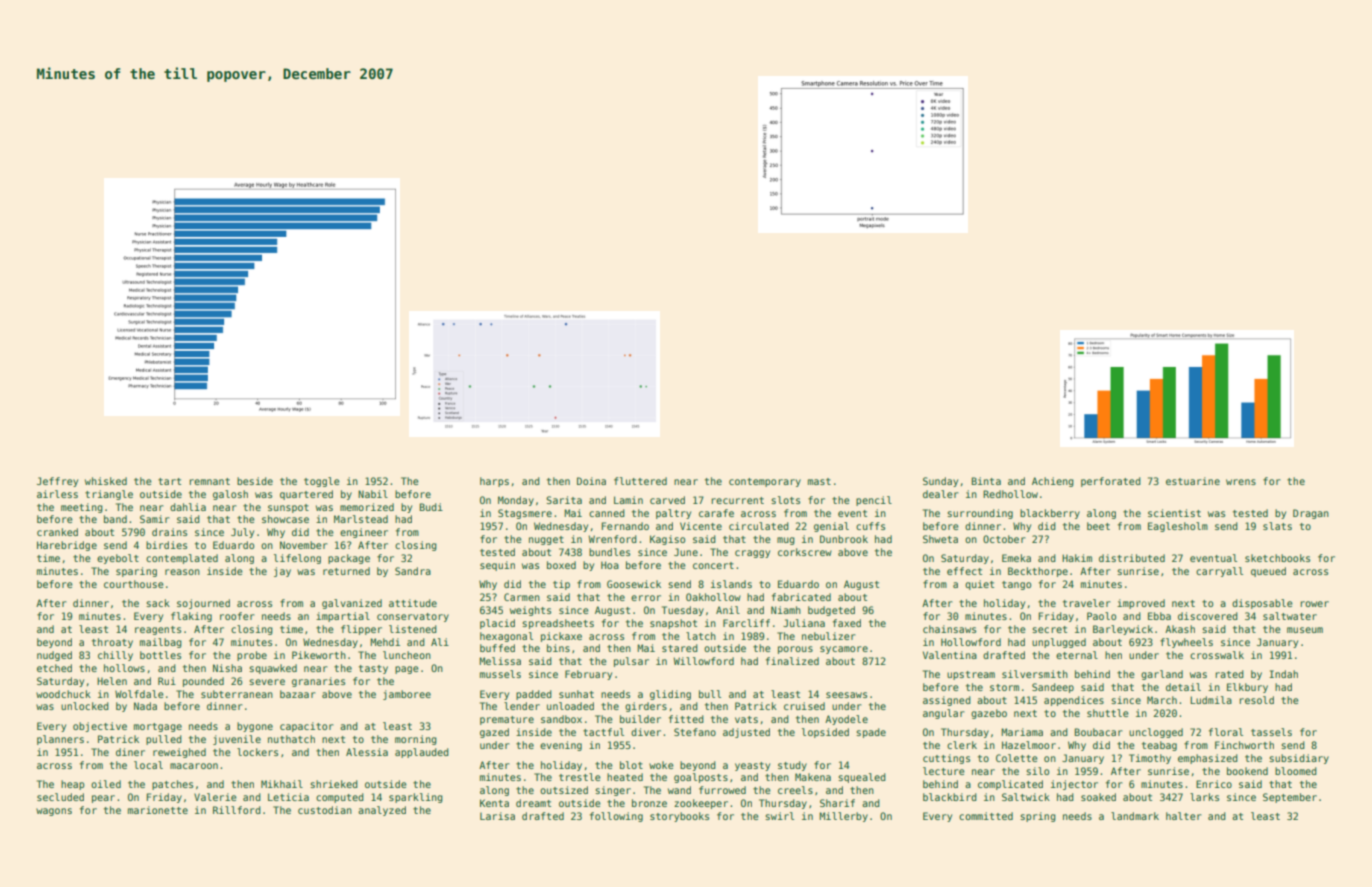 Image resolution: width=1372 pixels, height=887 pixels. Describe the element at coordinates (364, 533) in the page. I see `engineer` at that location.
